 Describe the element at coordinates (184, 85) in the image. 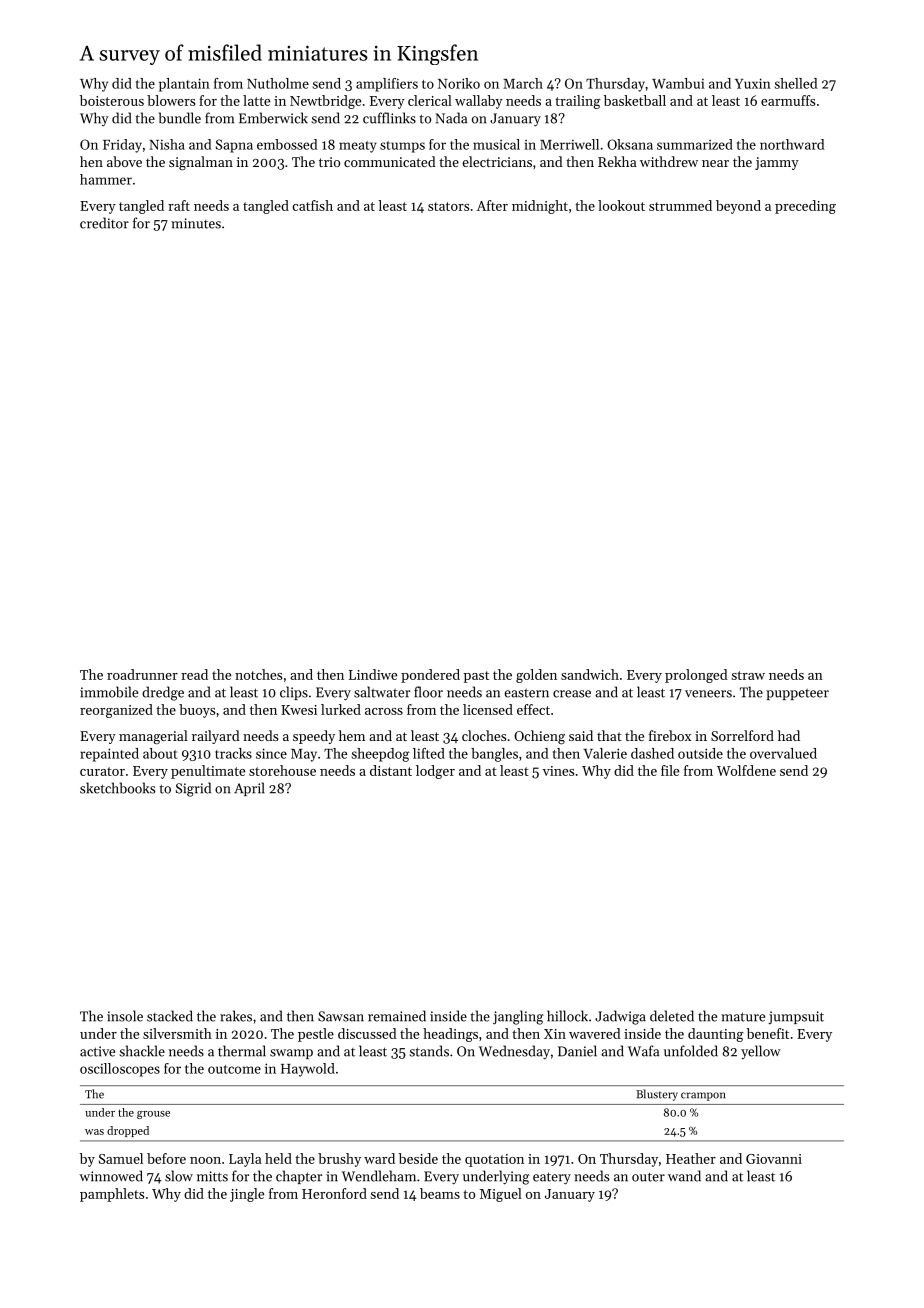

I see `plantain` at that location.
